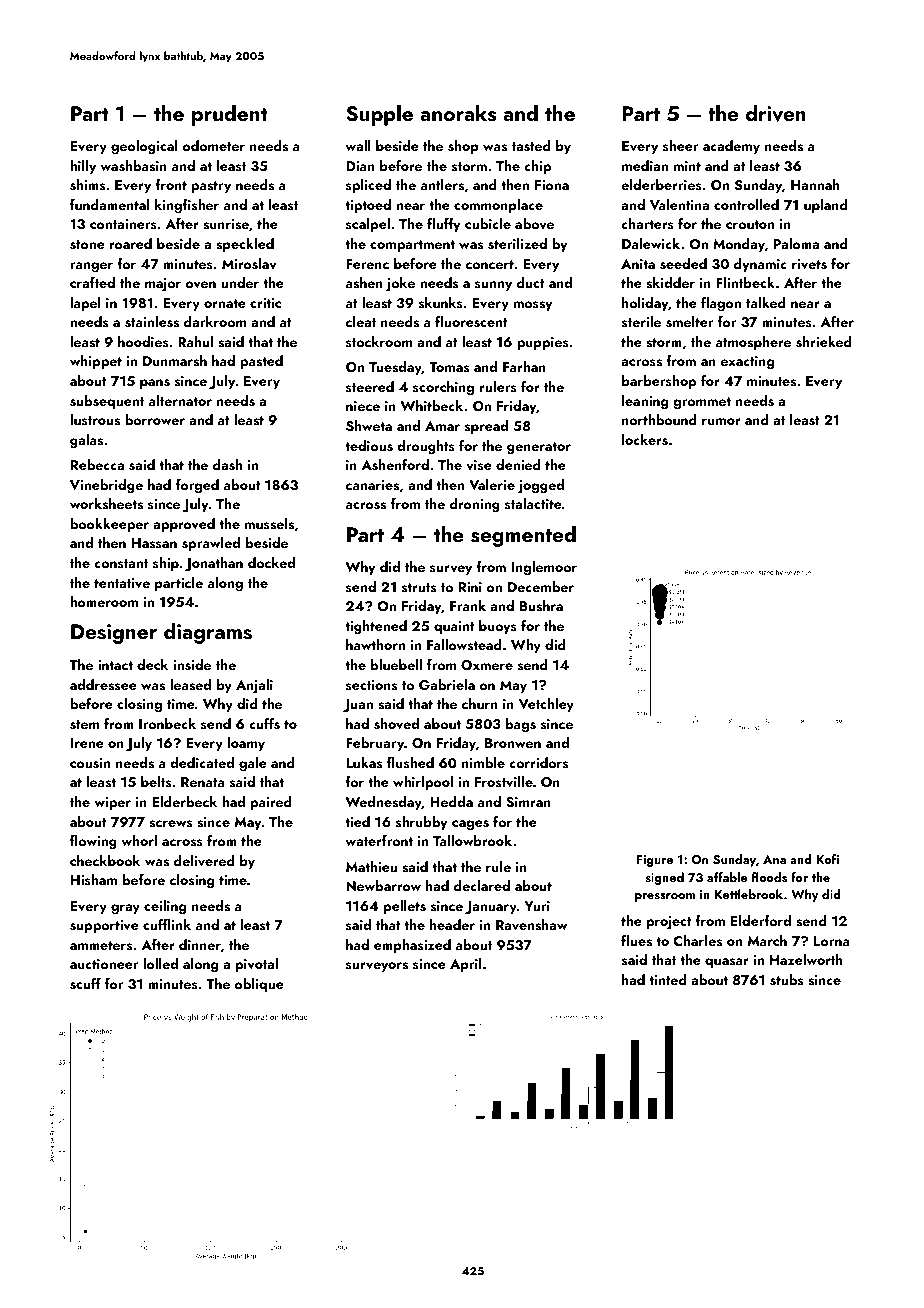  Describe the element at coordinates (827, 859) in the screenshot. I see `Kofi` at that location.
